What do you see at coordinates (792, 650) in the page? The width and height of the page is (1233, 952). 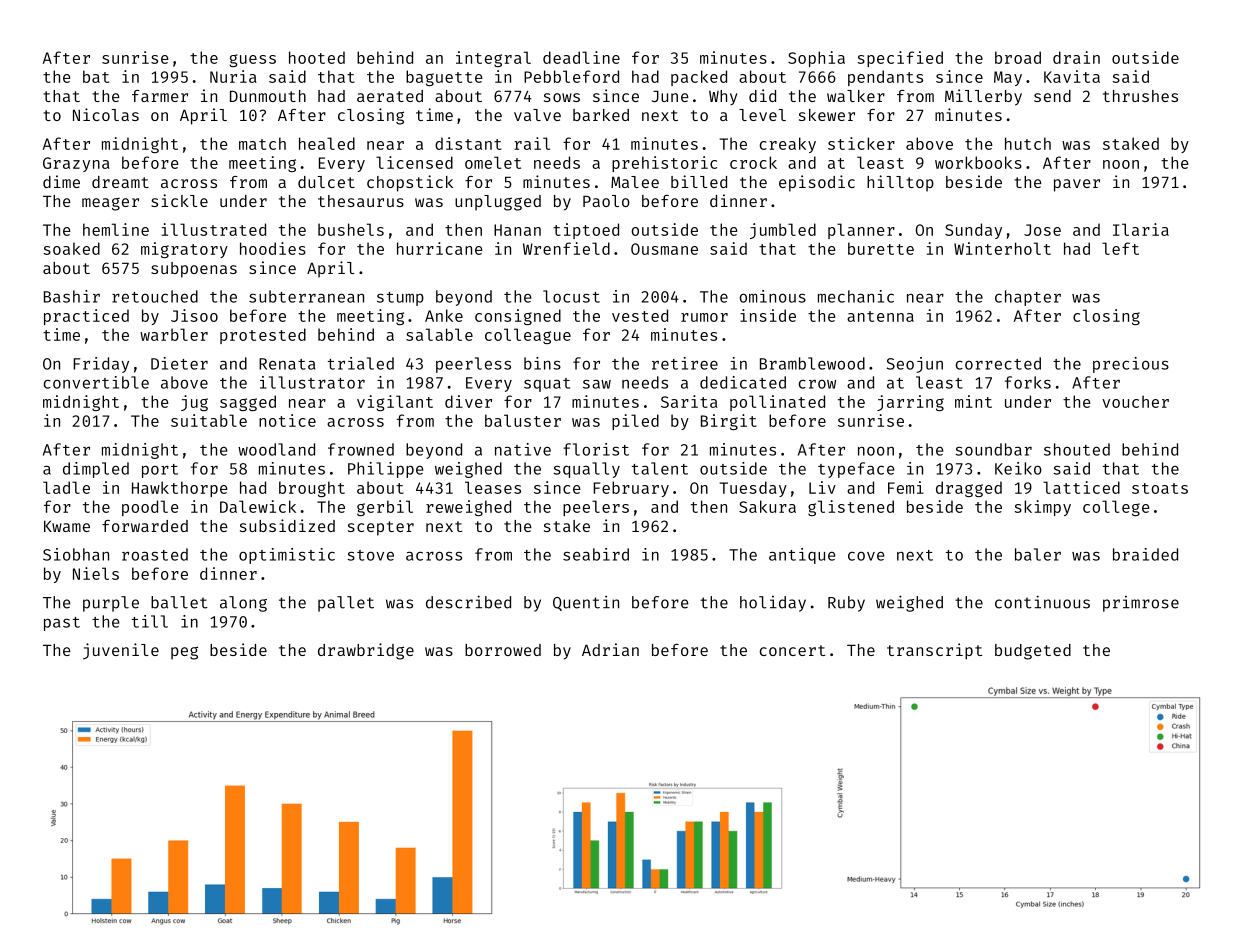 I see `concert` at bounding box center [792, 650].
